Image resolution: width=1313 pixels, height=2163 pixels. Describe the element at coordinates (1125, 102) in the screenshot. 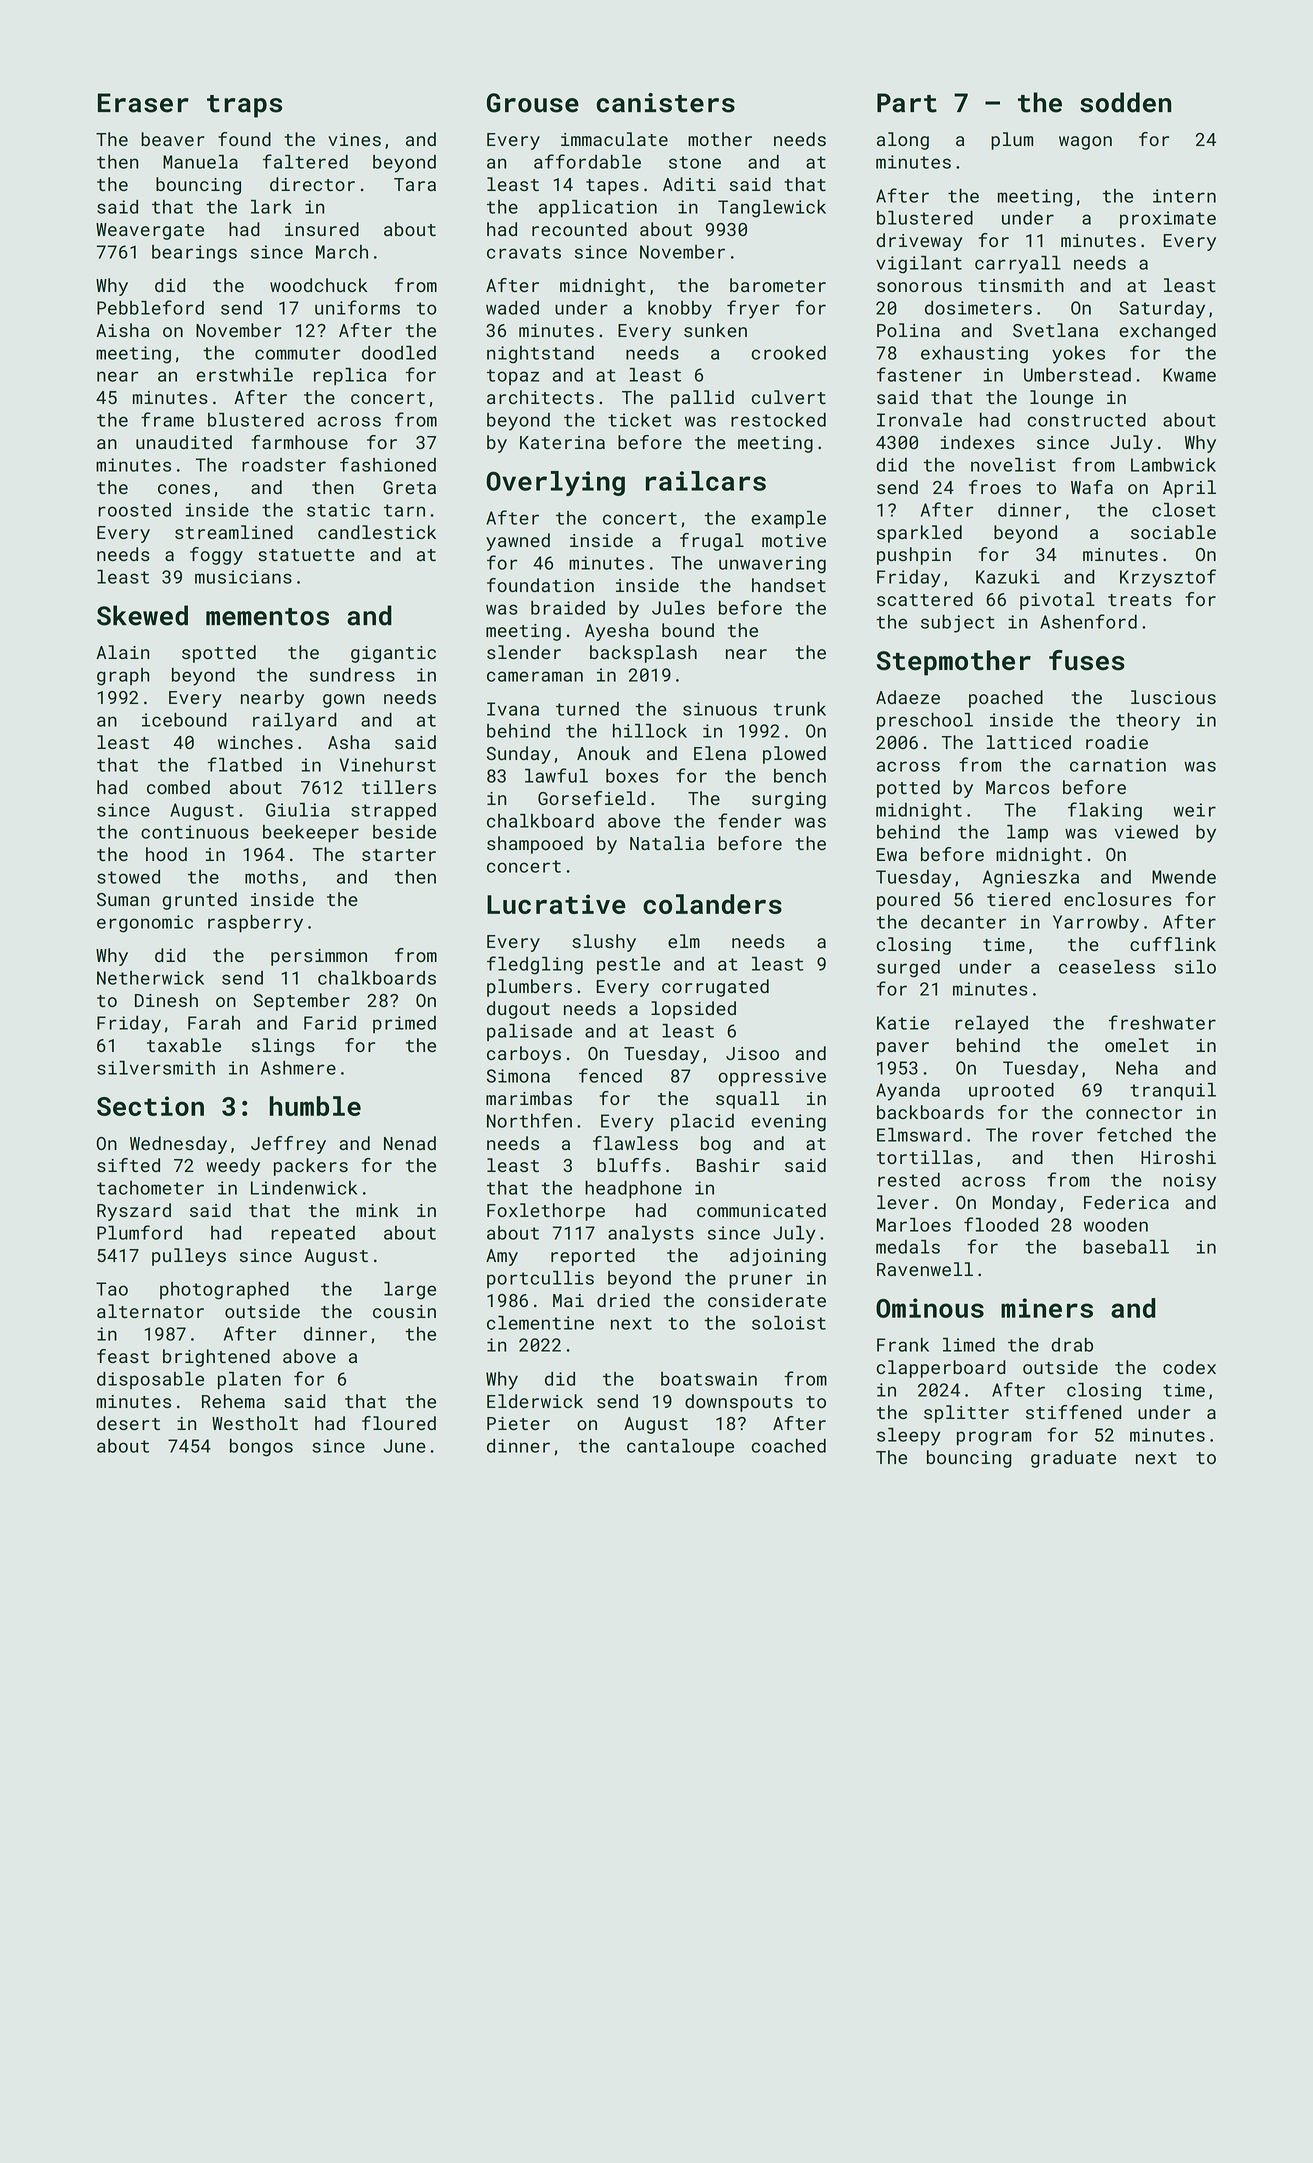

I see `sodden` at that location.
